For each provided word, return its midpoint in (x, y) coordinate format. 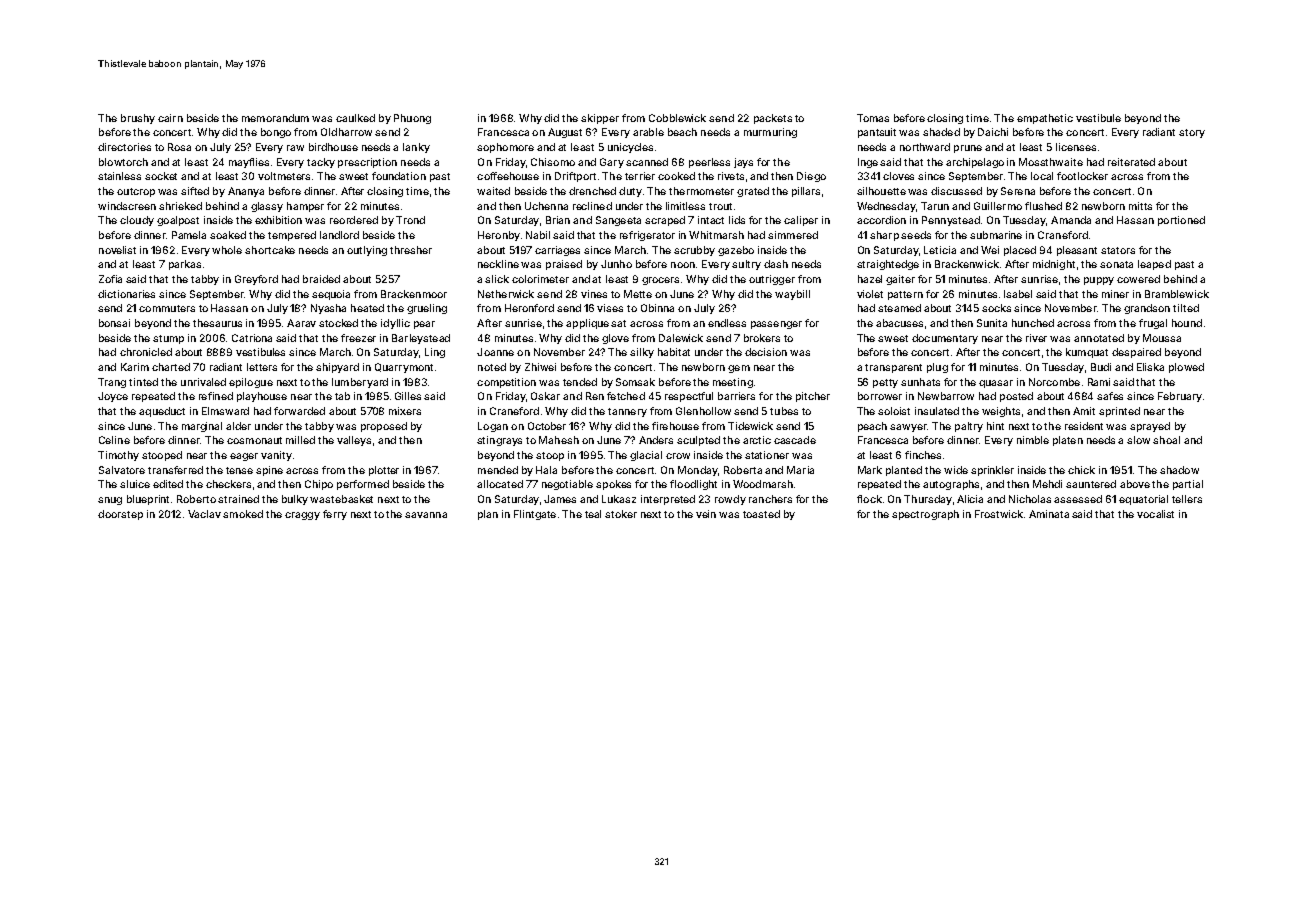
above (1135, 484)
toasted (761, 514)
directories (124, 147)
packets (773, 119)
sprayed (1150, 427)
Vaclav (204, 514)
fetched (626, 396)
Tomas (873, 118)
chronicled (146, 352)
